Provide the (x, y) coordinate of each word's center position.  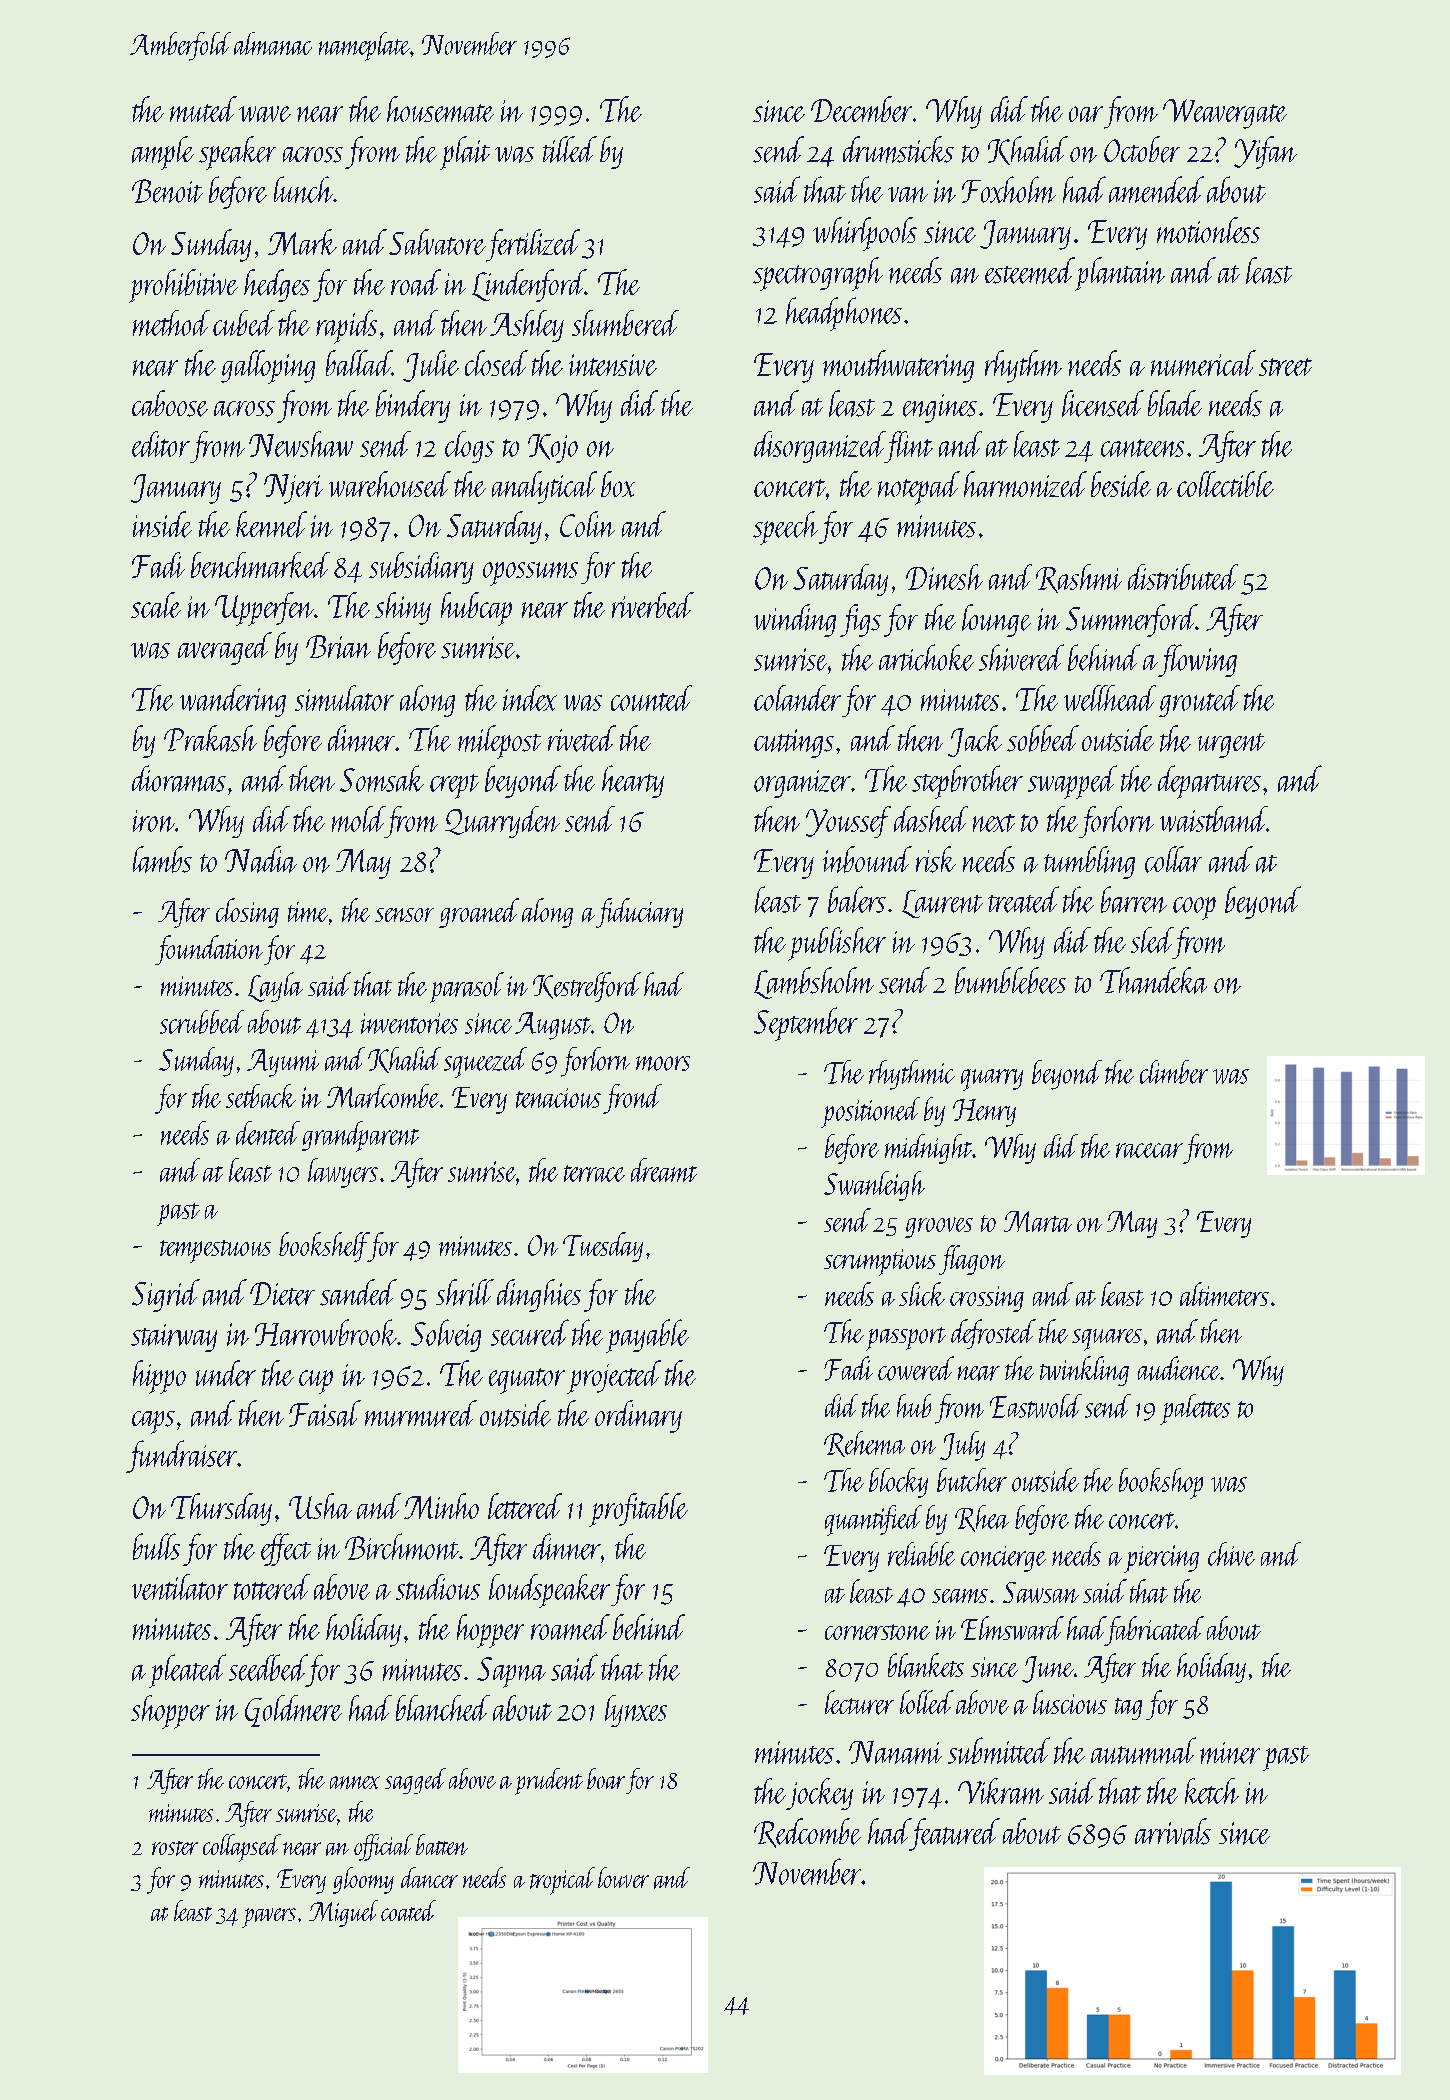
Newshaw (301, 444)
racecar (1149, 1150)
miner (1230, 1753)
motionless (1208, 230)
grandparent (360, 1136)
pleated (187, 1671)
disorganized (819, 447)
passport (906, 1339)
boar (606, 1778)
